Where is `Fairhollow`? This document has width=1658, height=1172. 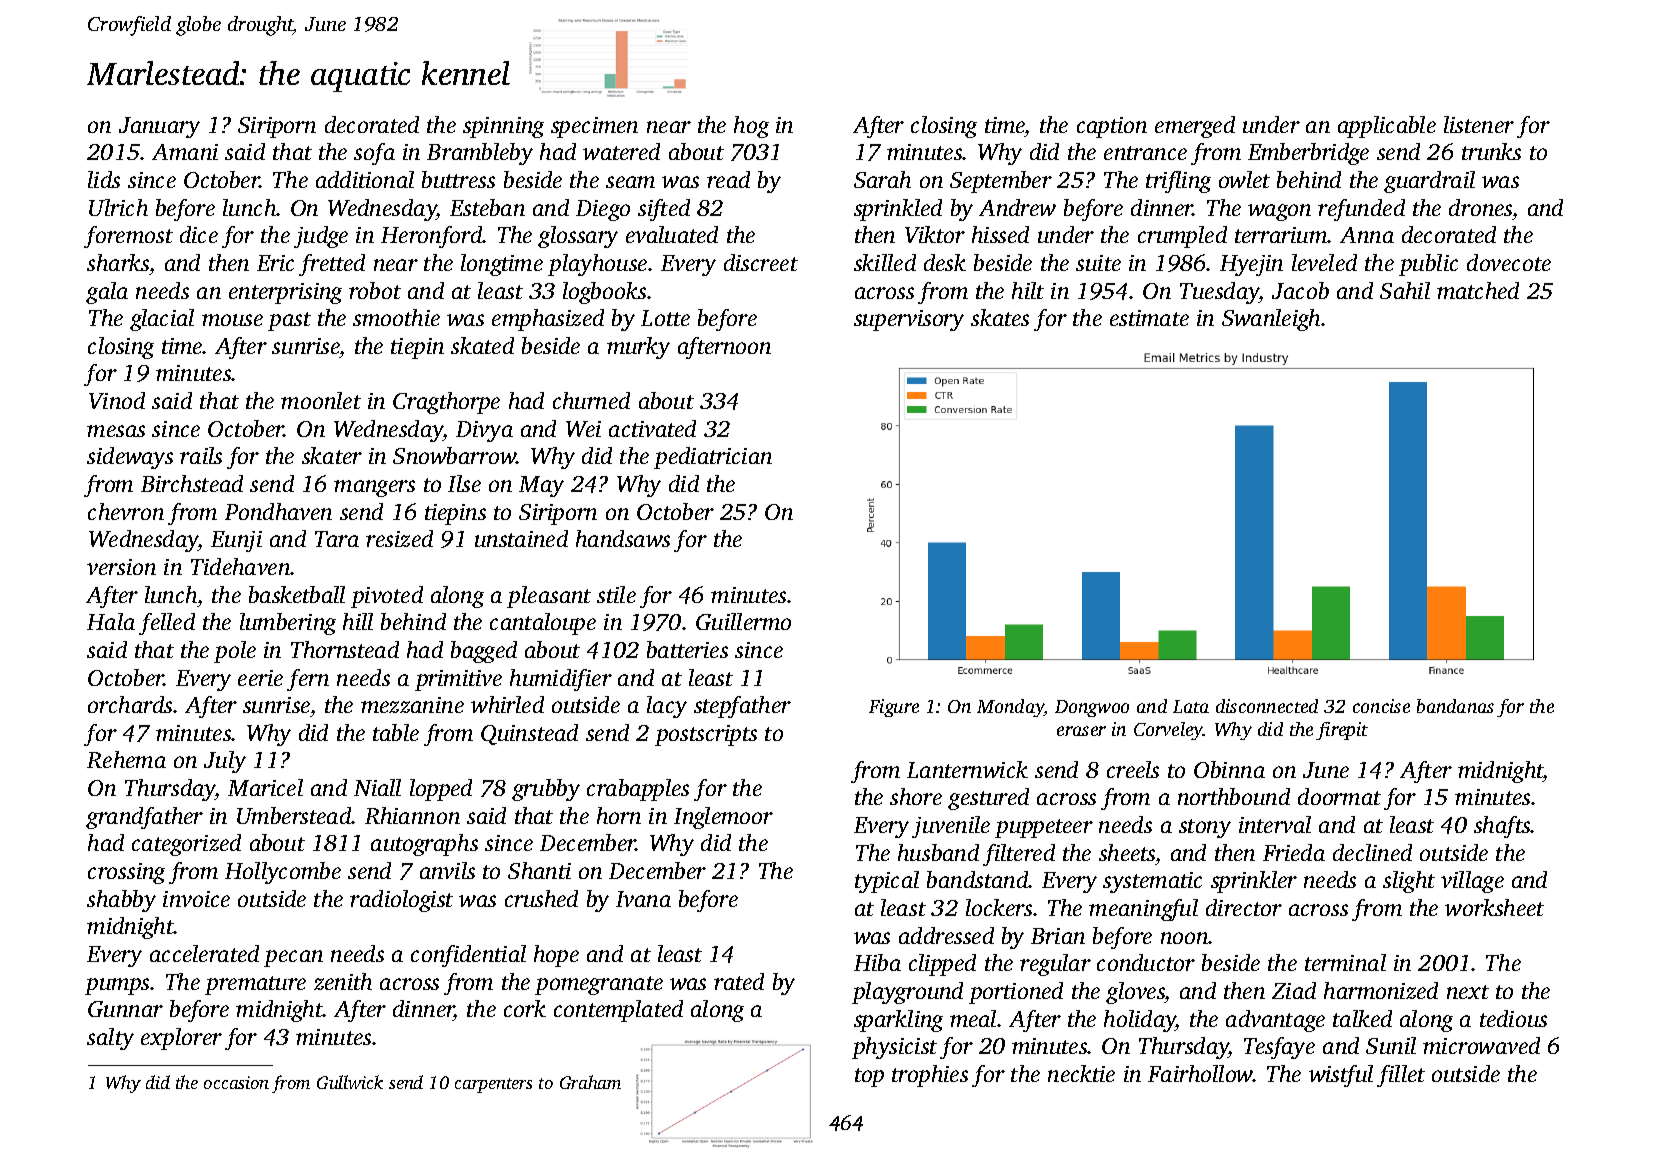 Fairhollow is located at coordinates (1200, 1073).
